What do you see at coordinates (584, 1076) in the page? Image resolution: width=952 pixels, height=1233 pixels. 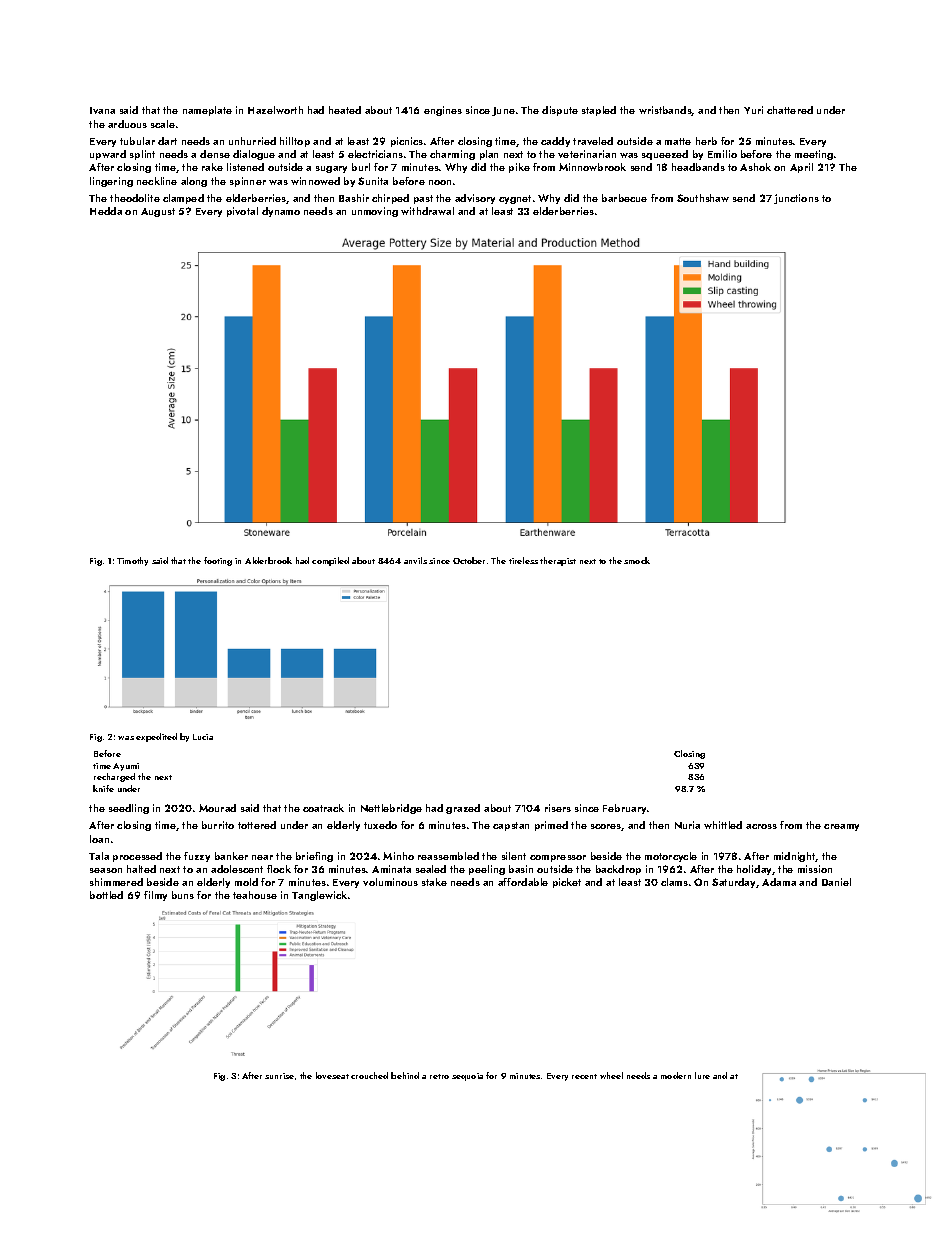 I see `recent` at bounding box center [584, 1076].
